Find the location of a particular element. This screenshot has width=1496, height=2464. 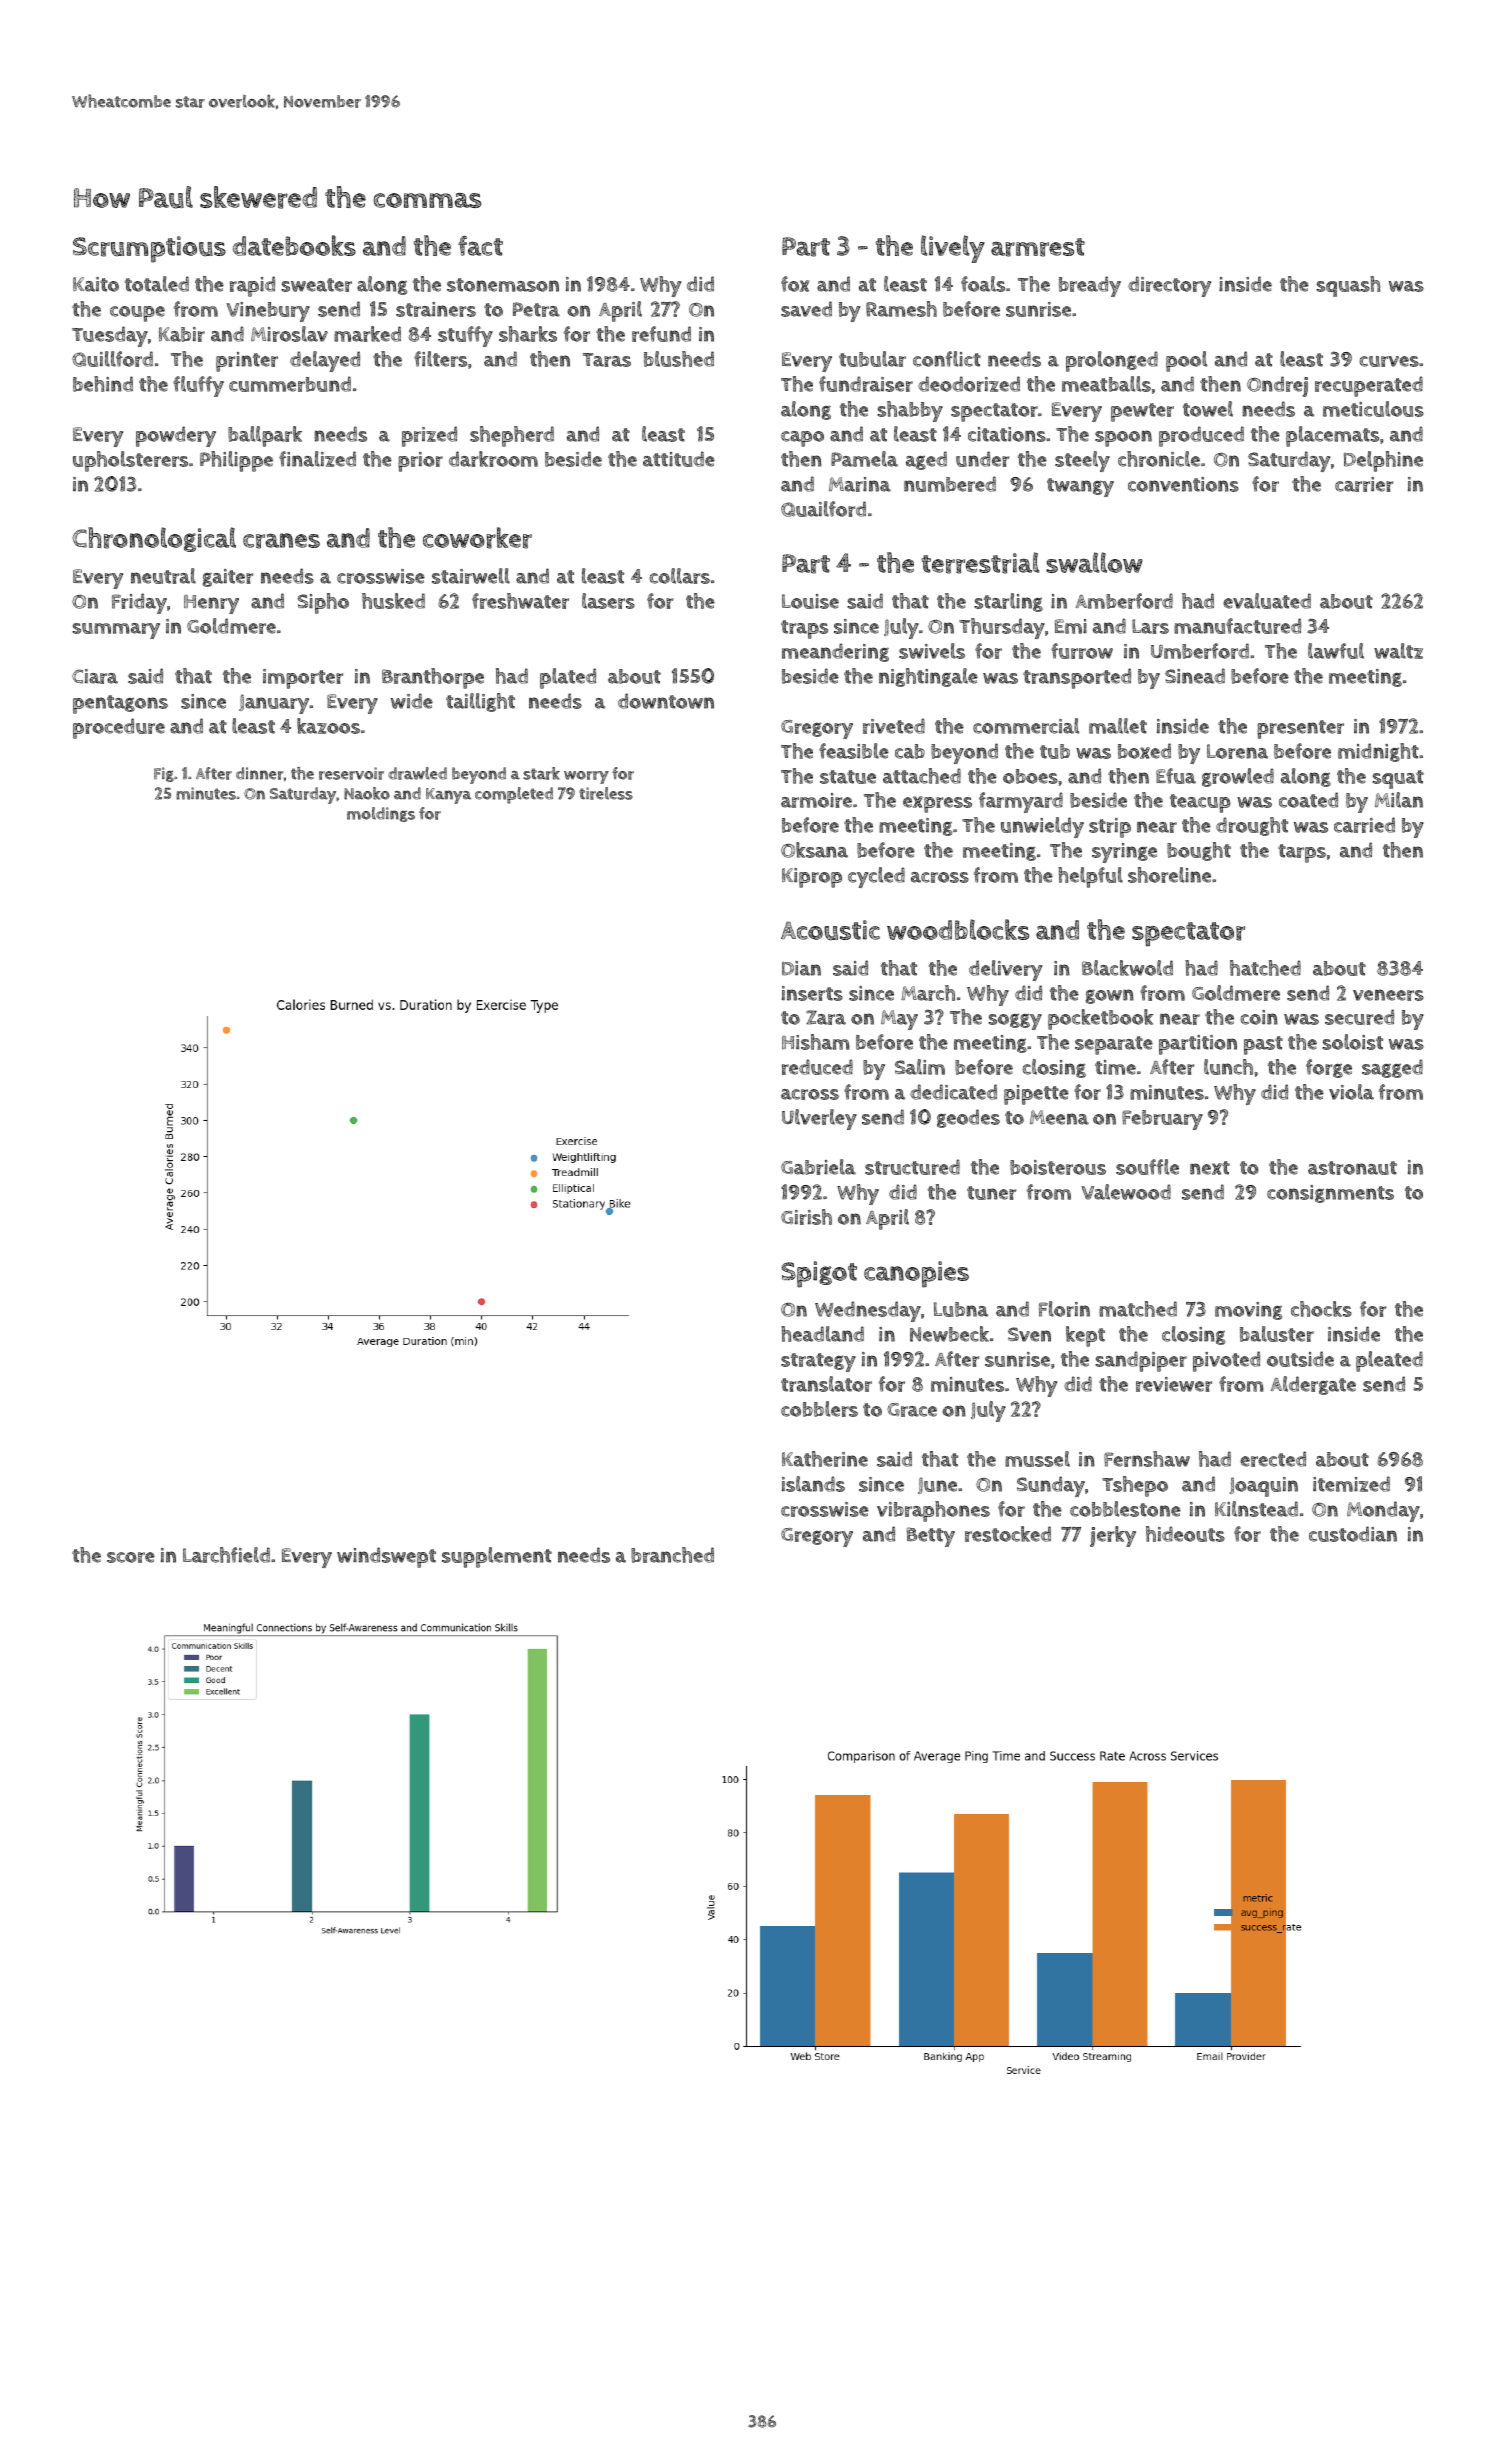

refund is located at coordinates (661, 334).
